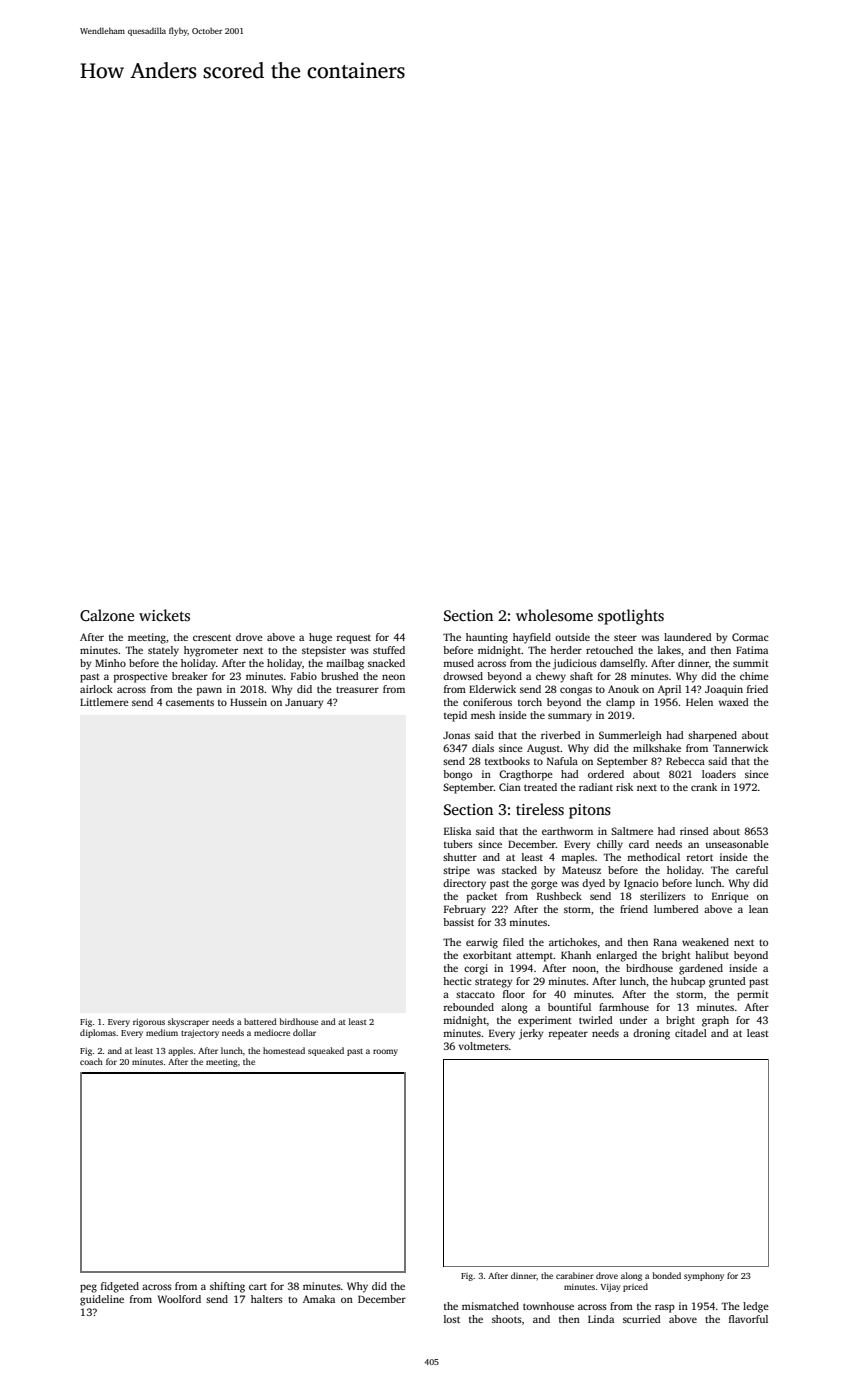 The image size is (849, 1400). I want to click on Calzone, so click(107, 615).
